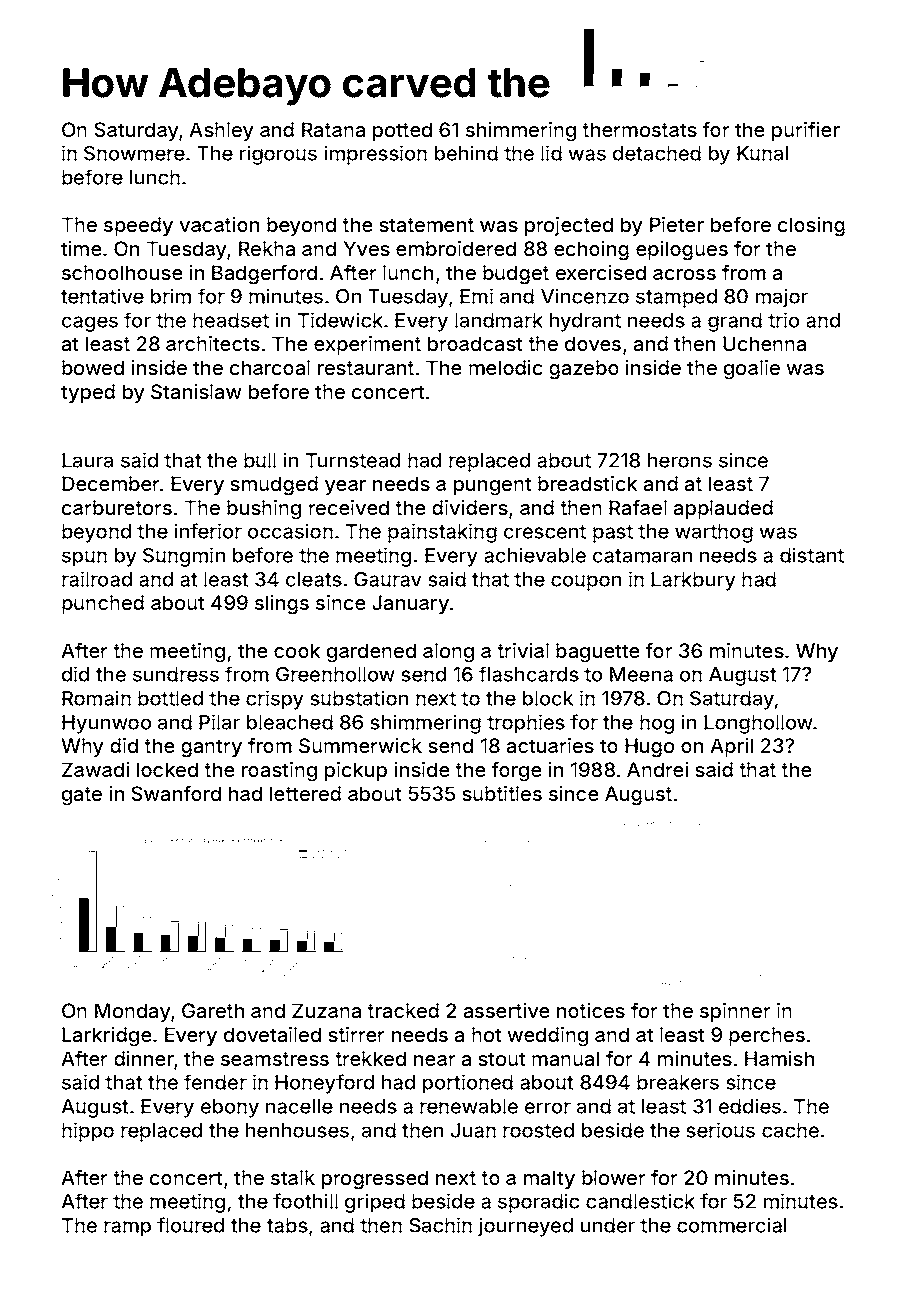  What do you see at coordinates (282, 605) in the screenshot?
I see `slings` at bounding box center [282, 605].
